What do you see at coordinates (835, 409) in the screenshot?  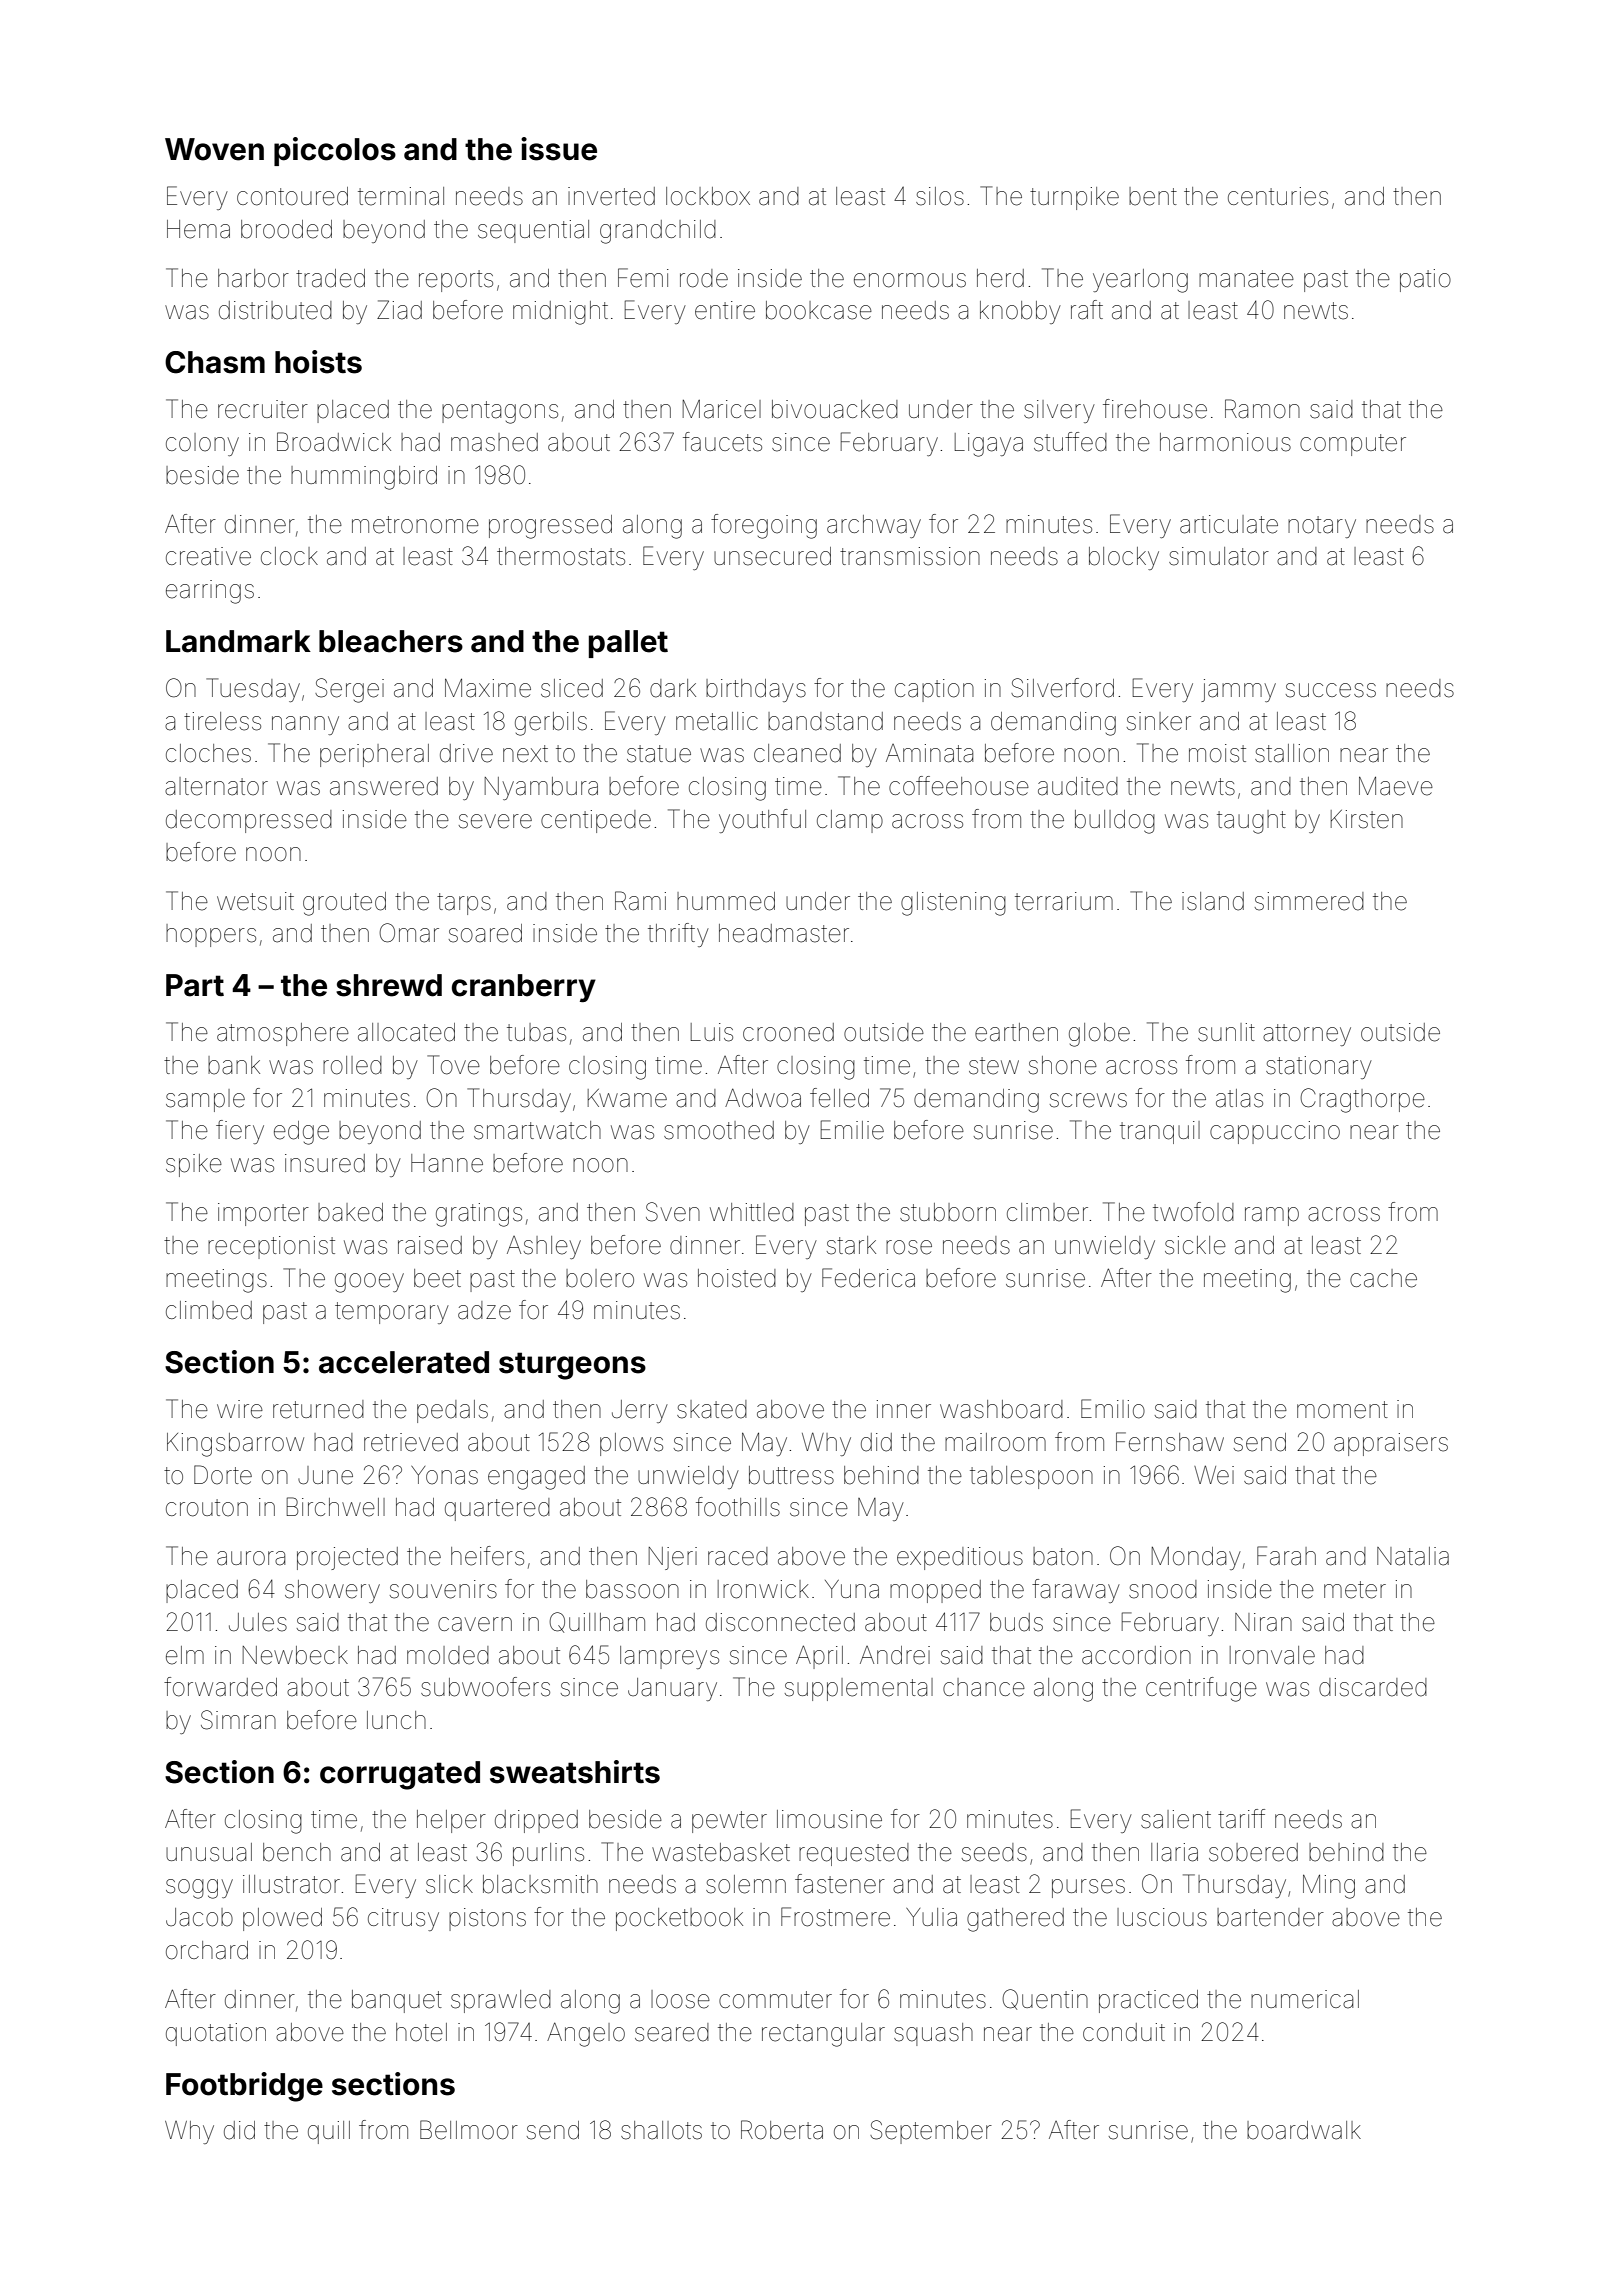 I see `bivouacked` at bounding box center [835, 409].
